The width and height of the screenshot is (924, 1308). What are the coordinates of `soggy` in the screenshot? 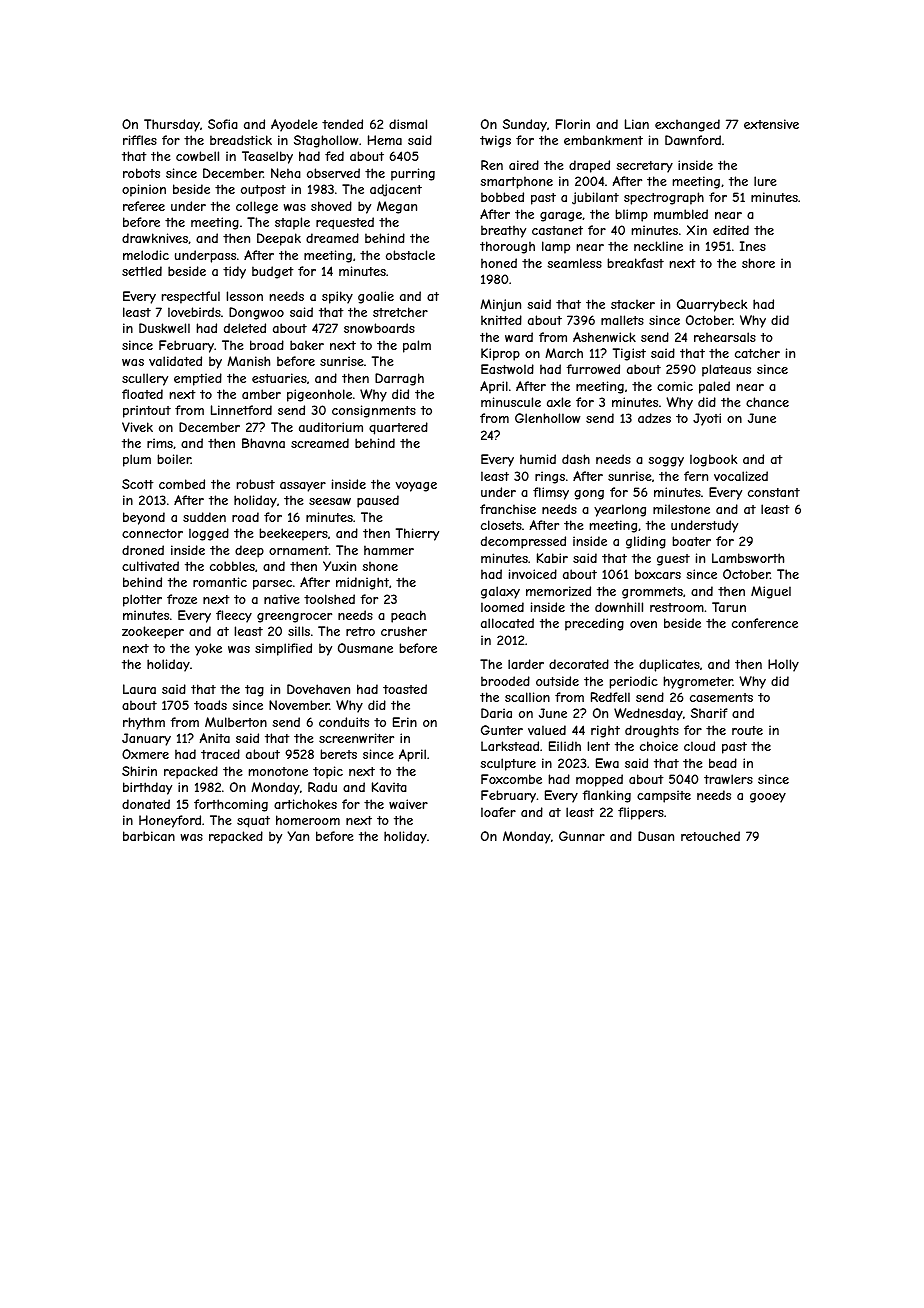 It's located at (666, 462).
